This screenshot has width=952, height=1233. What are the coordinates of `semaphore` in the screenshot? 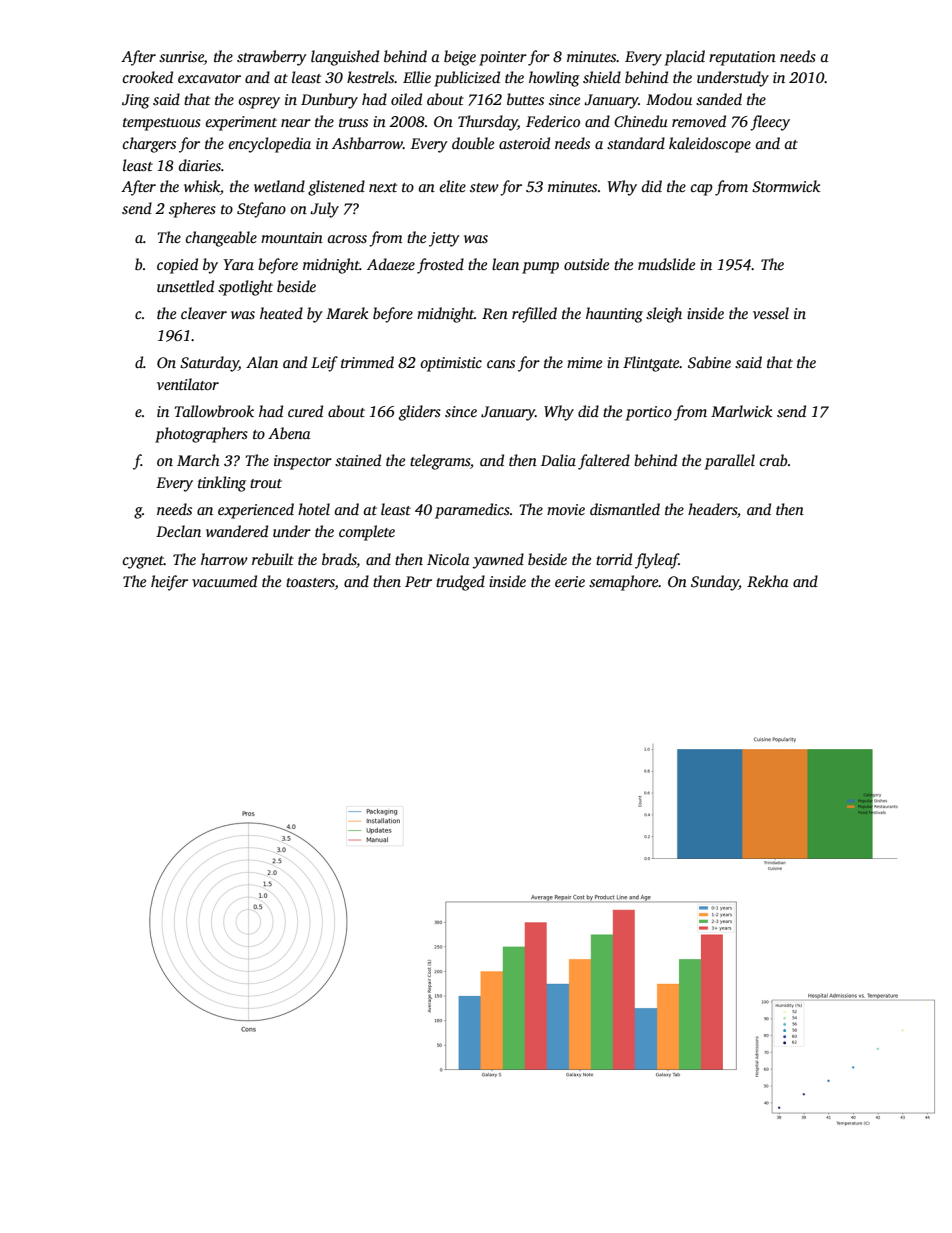 It's located at (624, 583).
